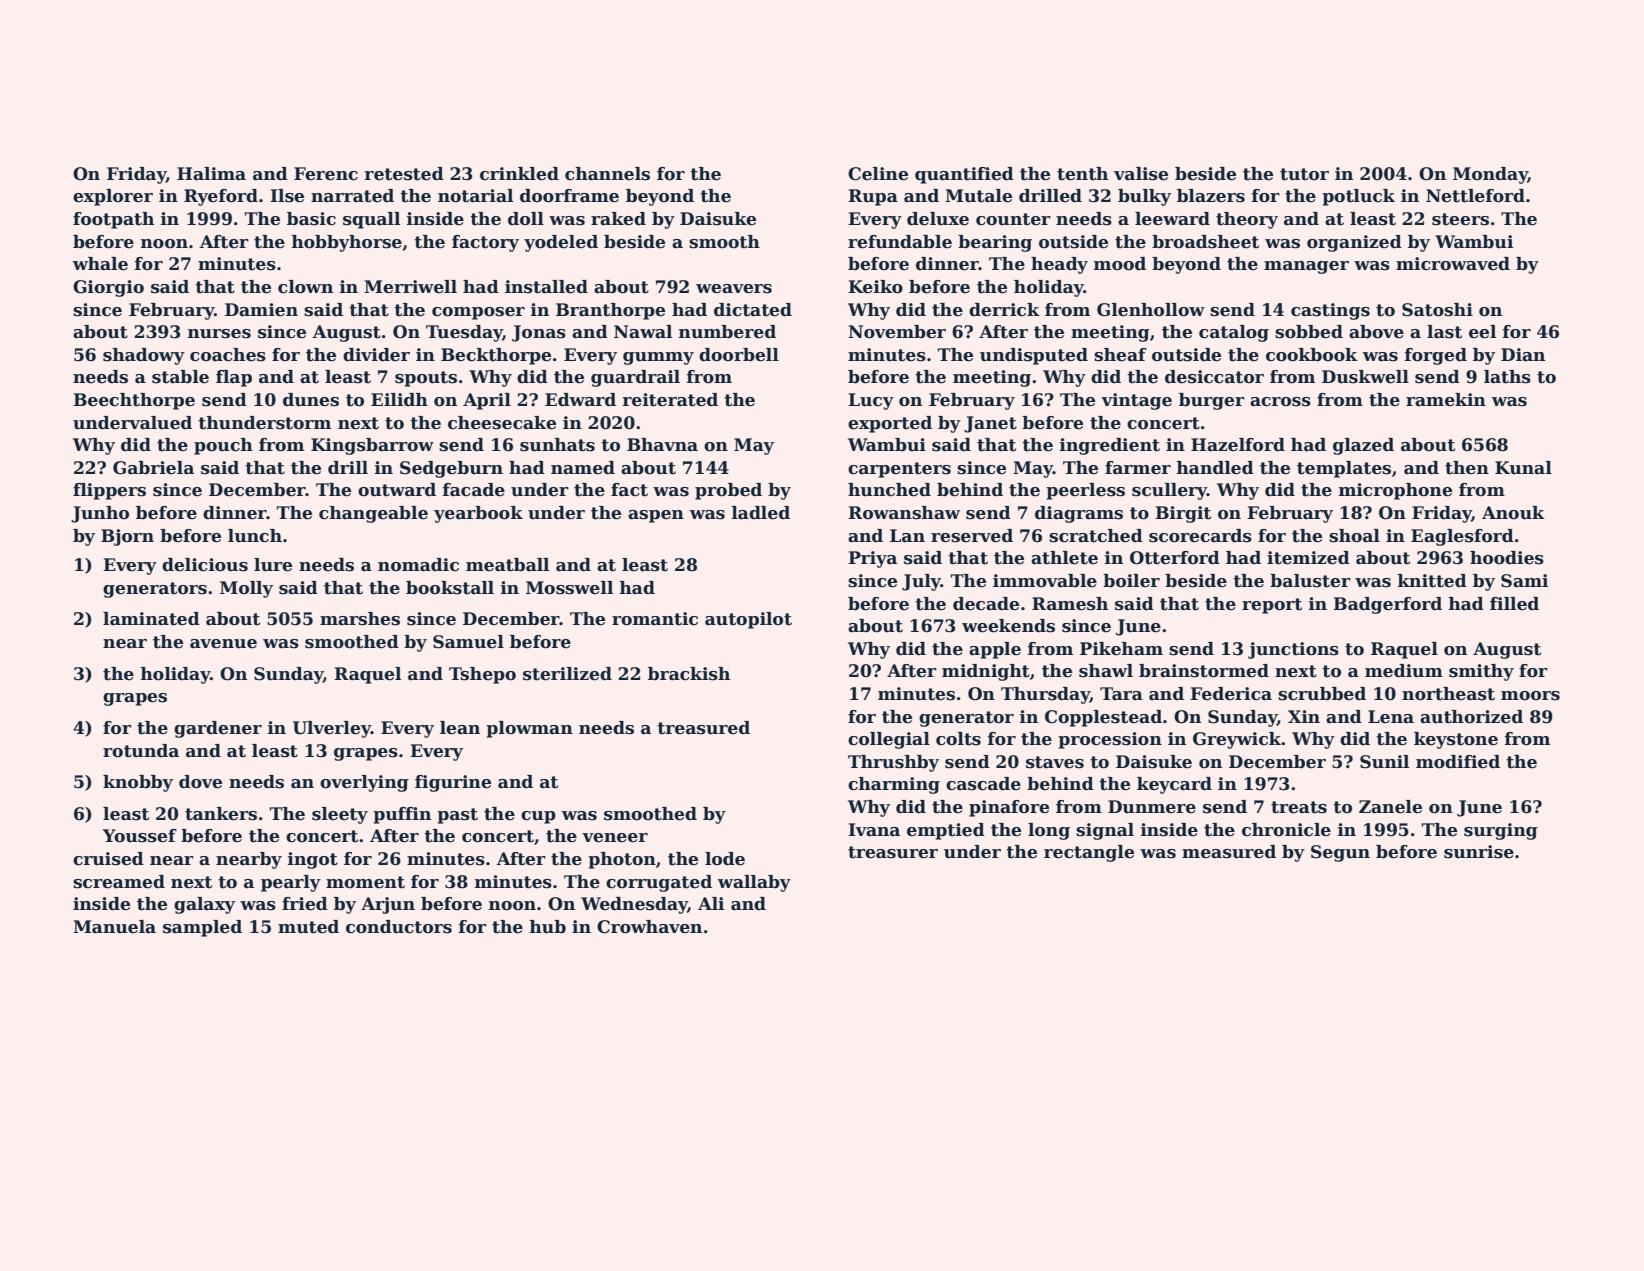 This document has height=1271, width=1644. What do you see at coordinates (1354, 536) in the document?
I see `shoal` at bounding box center [1354, 536].
